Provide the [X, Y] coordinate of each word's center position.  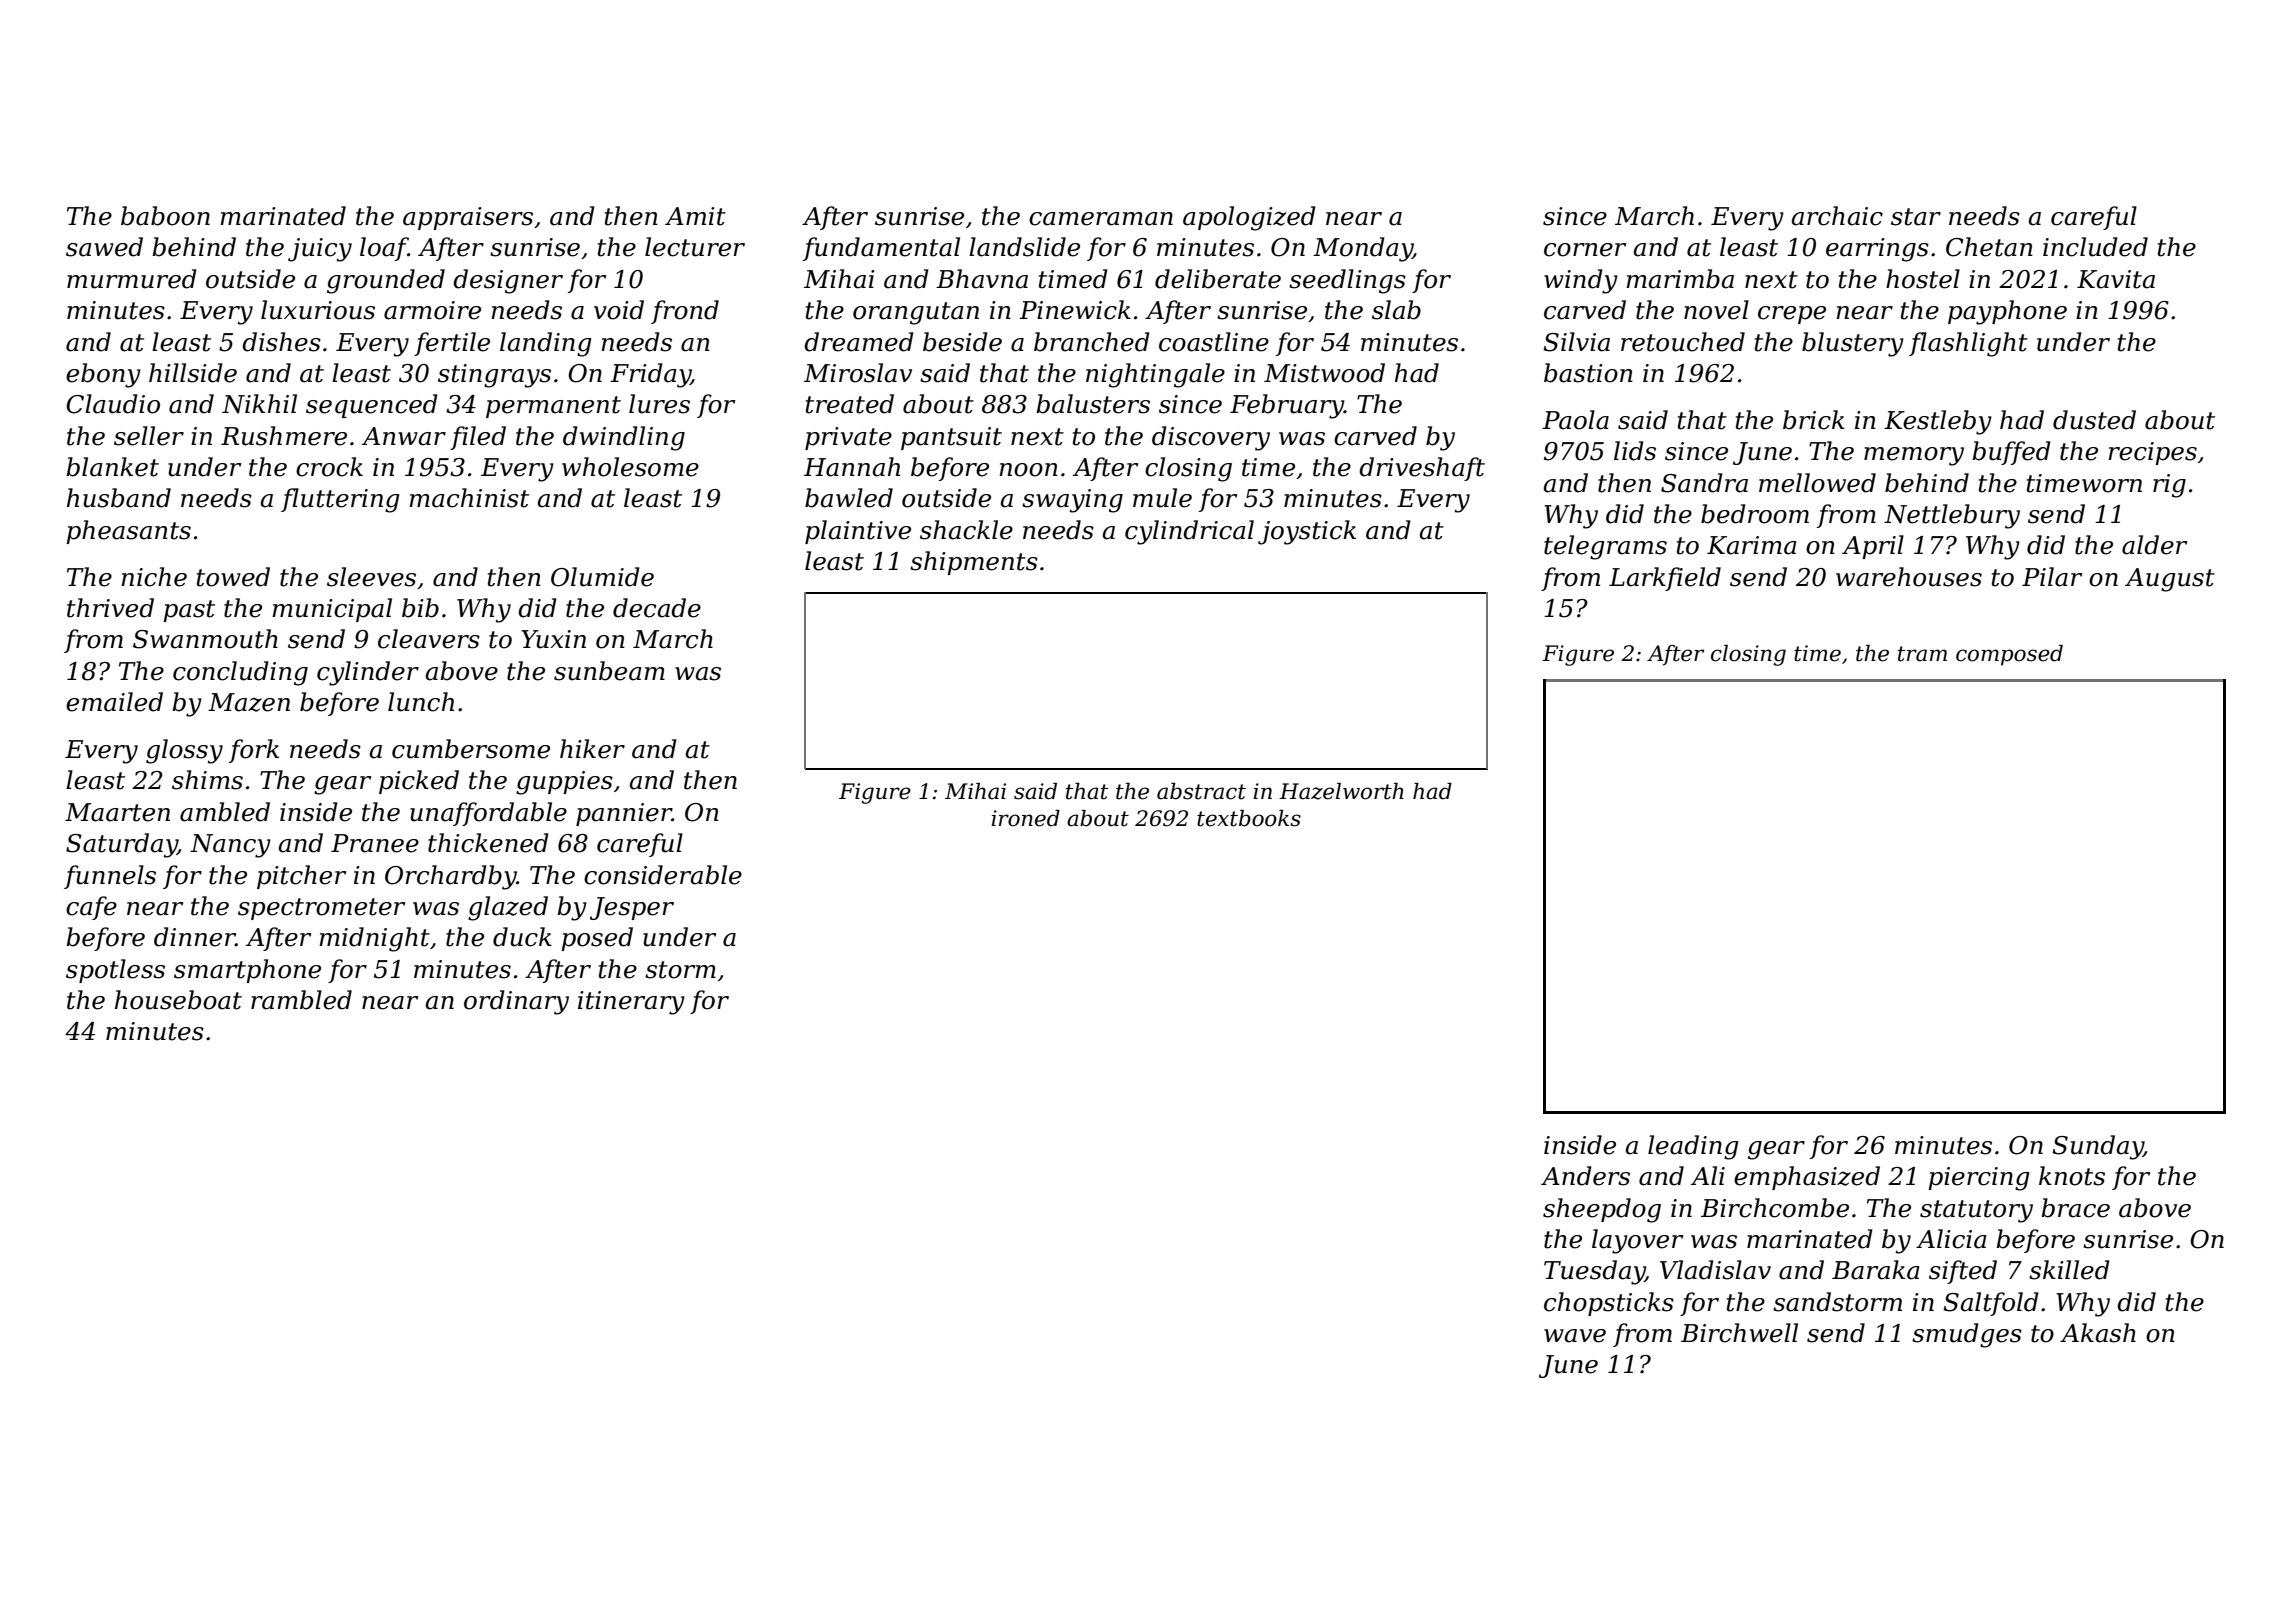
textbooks [1249, 818]
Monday [1363, 249]
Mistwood [1324, 373]
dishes [281, 342]
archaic [1837, 216]
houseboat [178, 1000]
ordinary [516, 1002]
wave [1575, 1336]
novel [1716, 310]
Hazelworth [1341, 791]
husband [119, 498]
